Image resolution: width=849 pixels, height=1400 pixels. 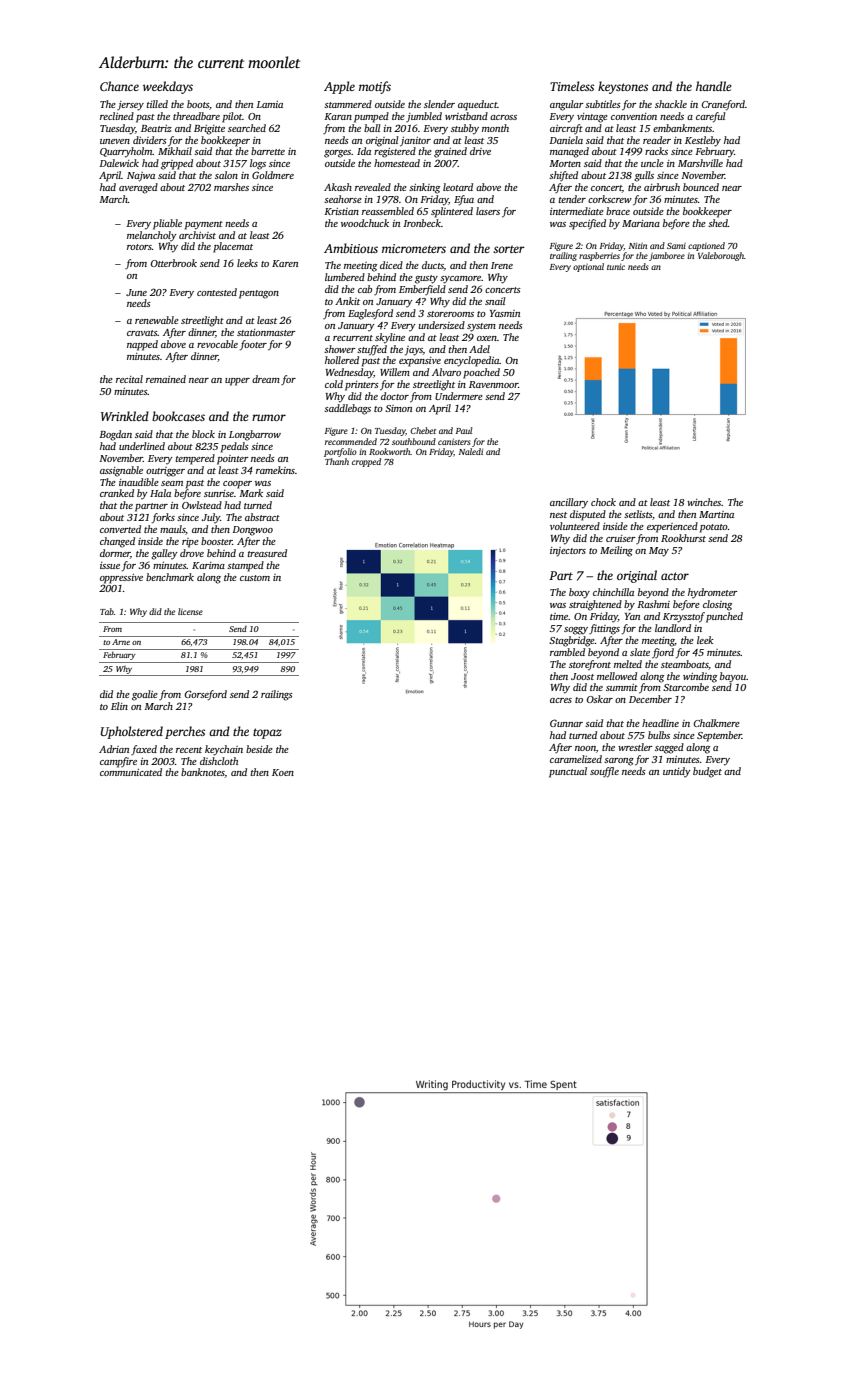 I want to click on gripped, so click(x=177, y=164).
